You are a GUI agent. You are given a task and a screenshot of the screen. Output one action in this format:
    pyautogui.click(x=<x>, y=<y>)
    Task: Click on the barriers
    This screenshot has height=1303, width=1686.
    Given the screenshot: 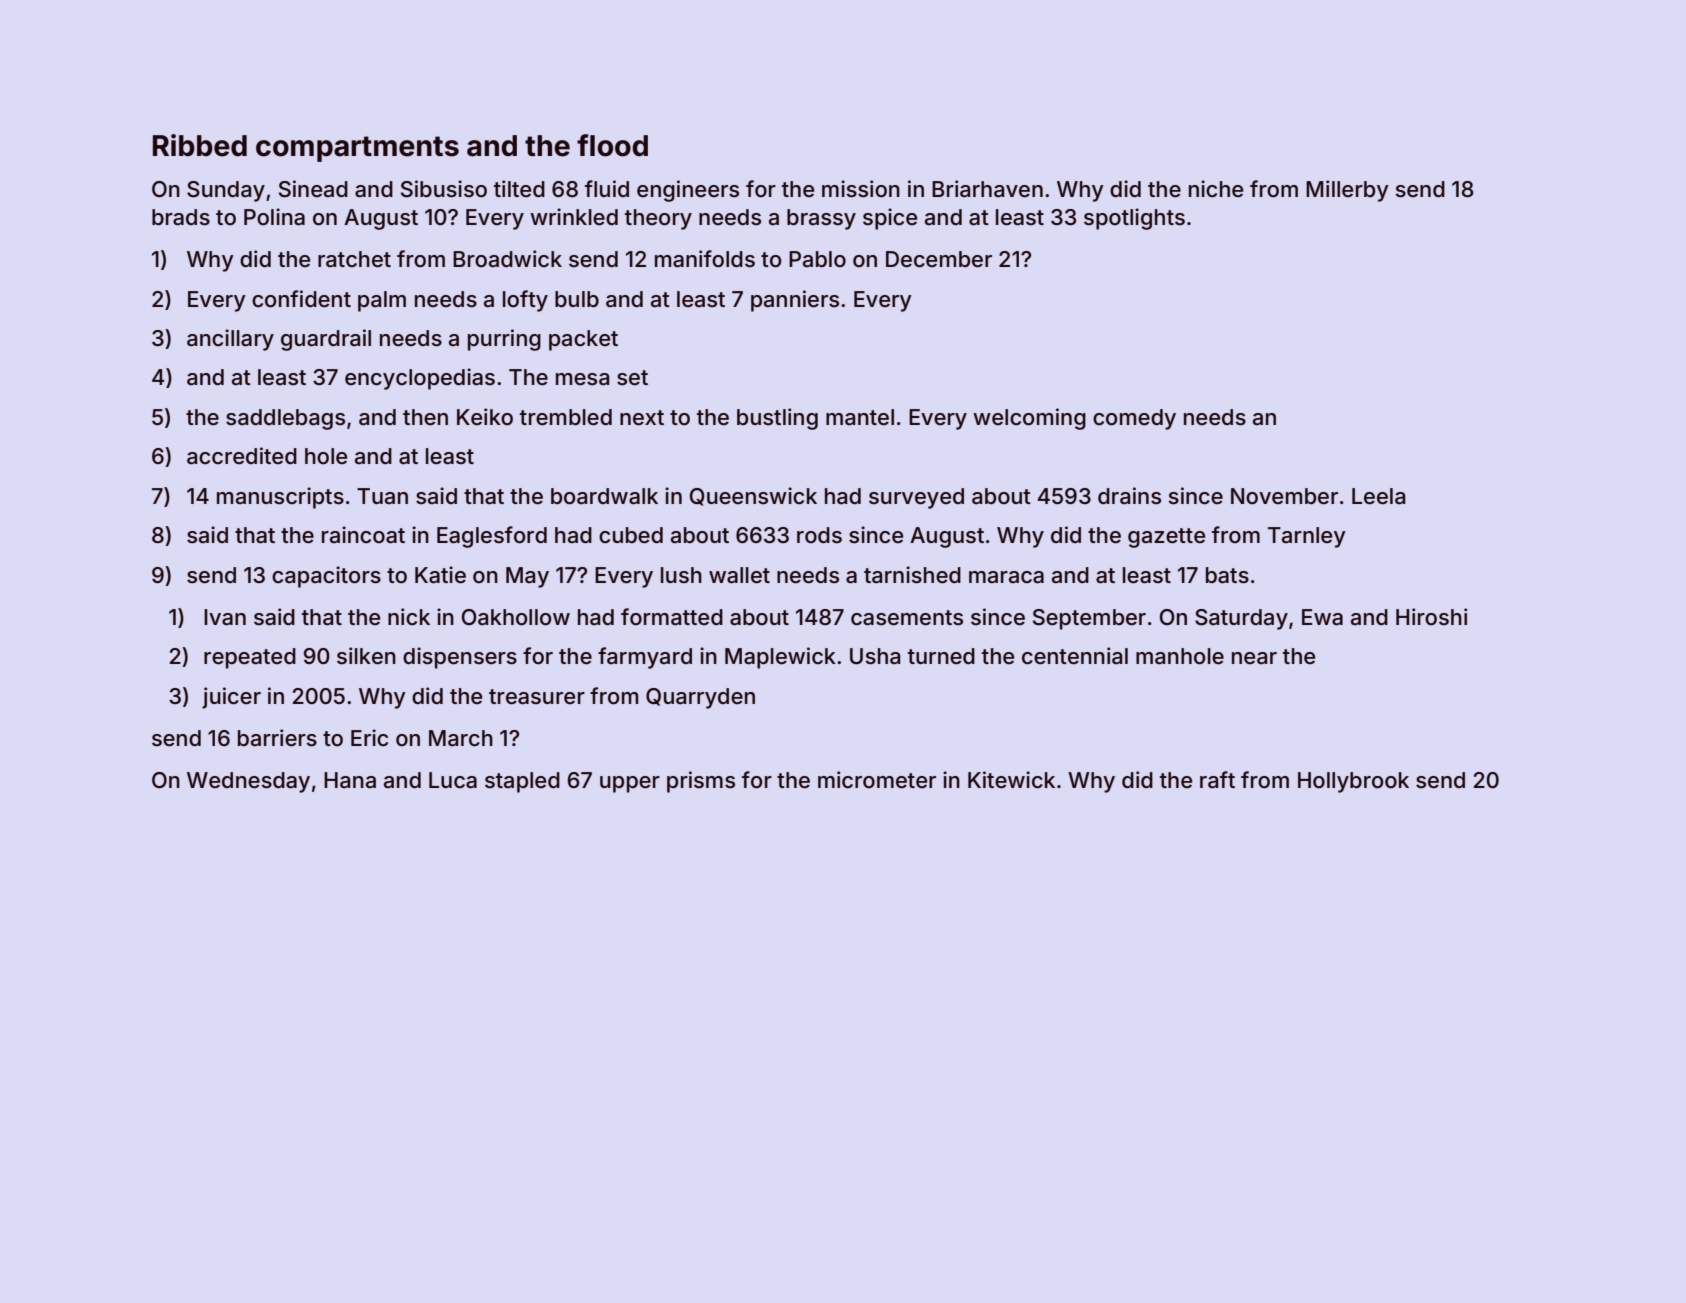 What is the action you would take?
    pyautogui.click(x=277, y=738)
